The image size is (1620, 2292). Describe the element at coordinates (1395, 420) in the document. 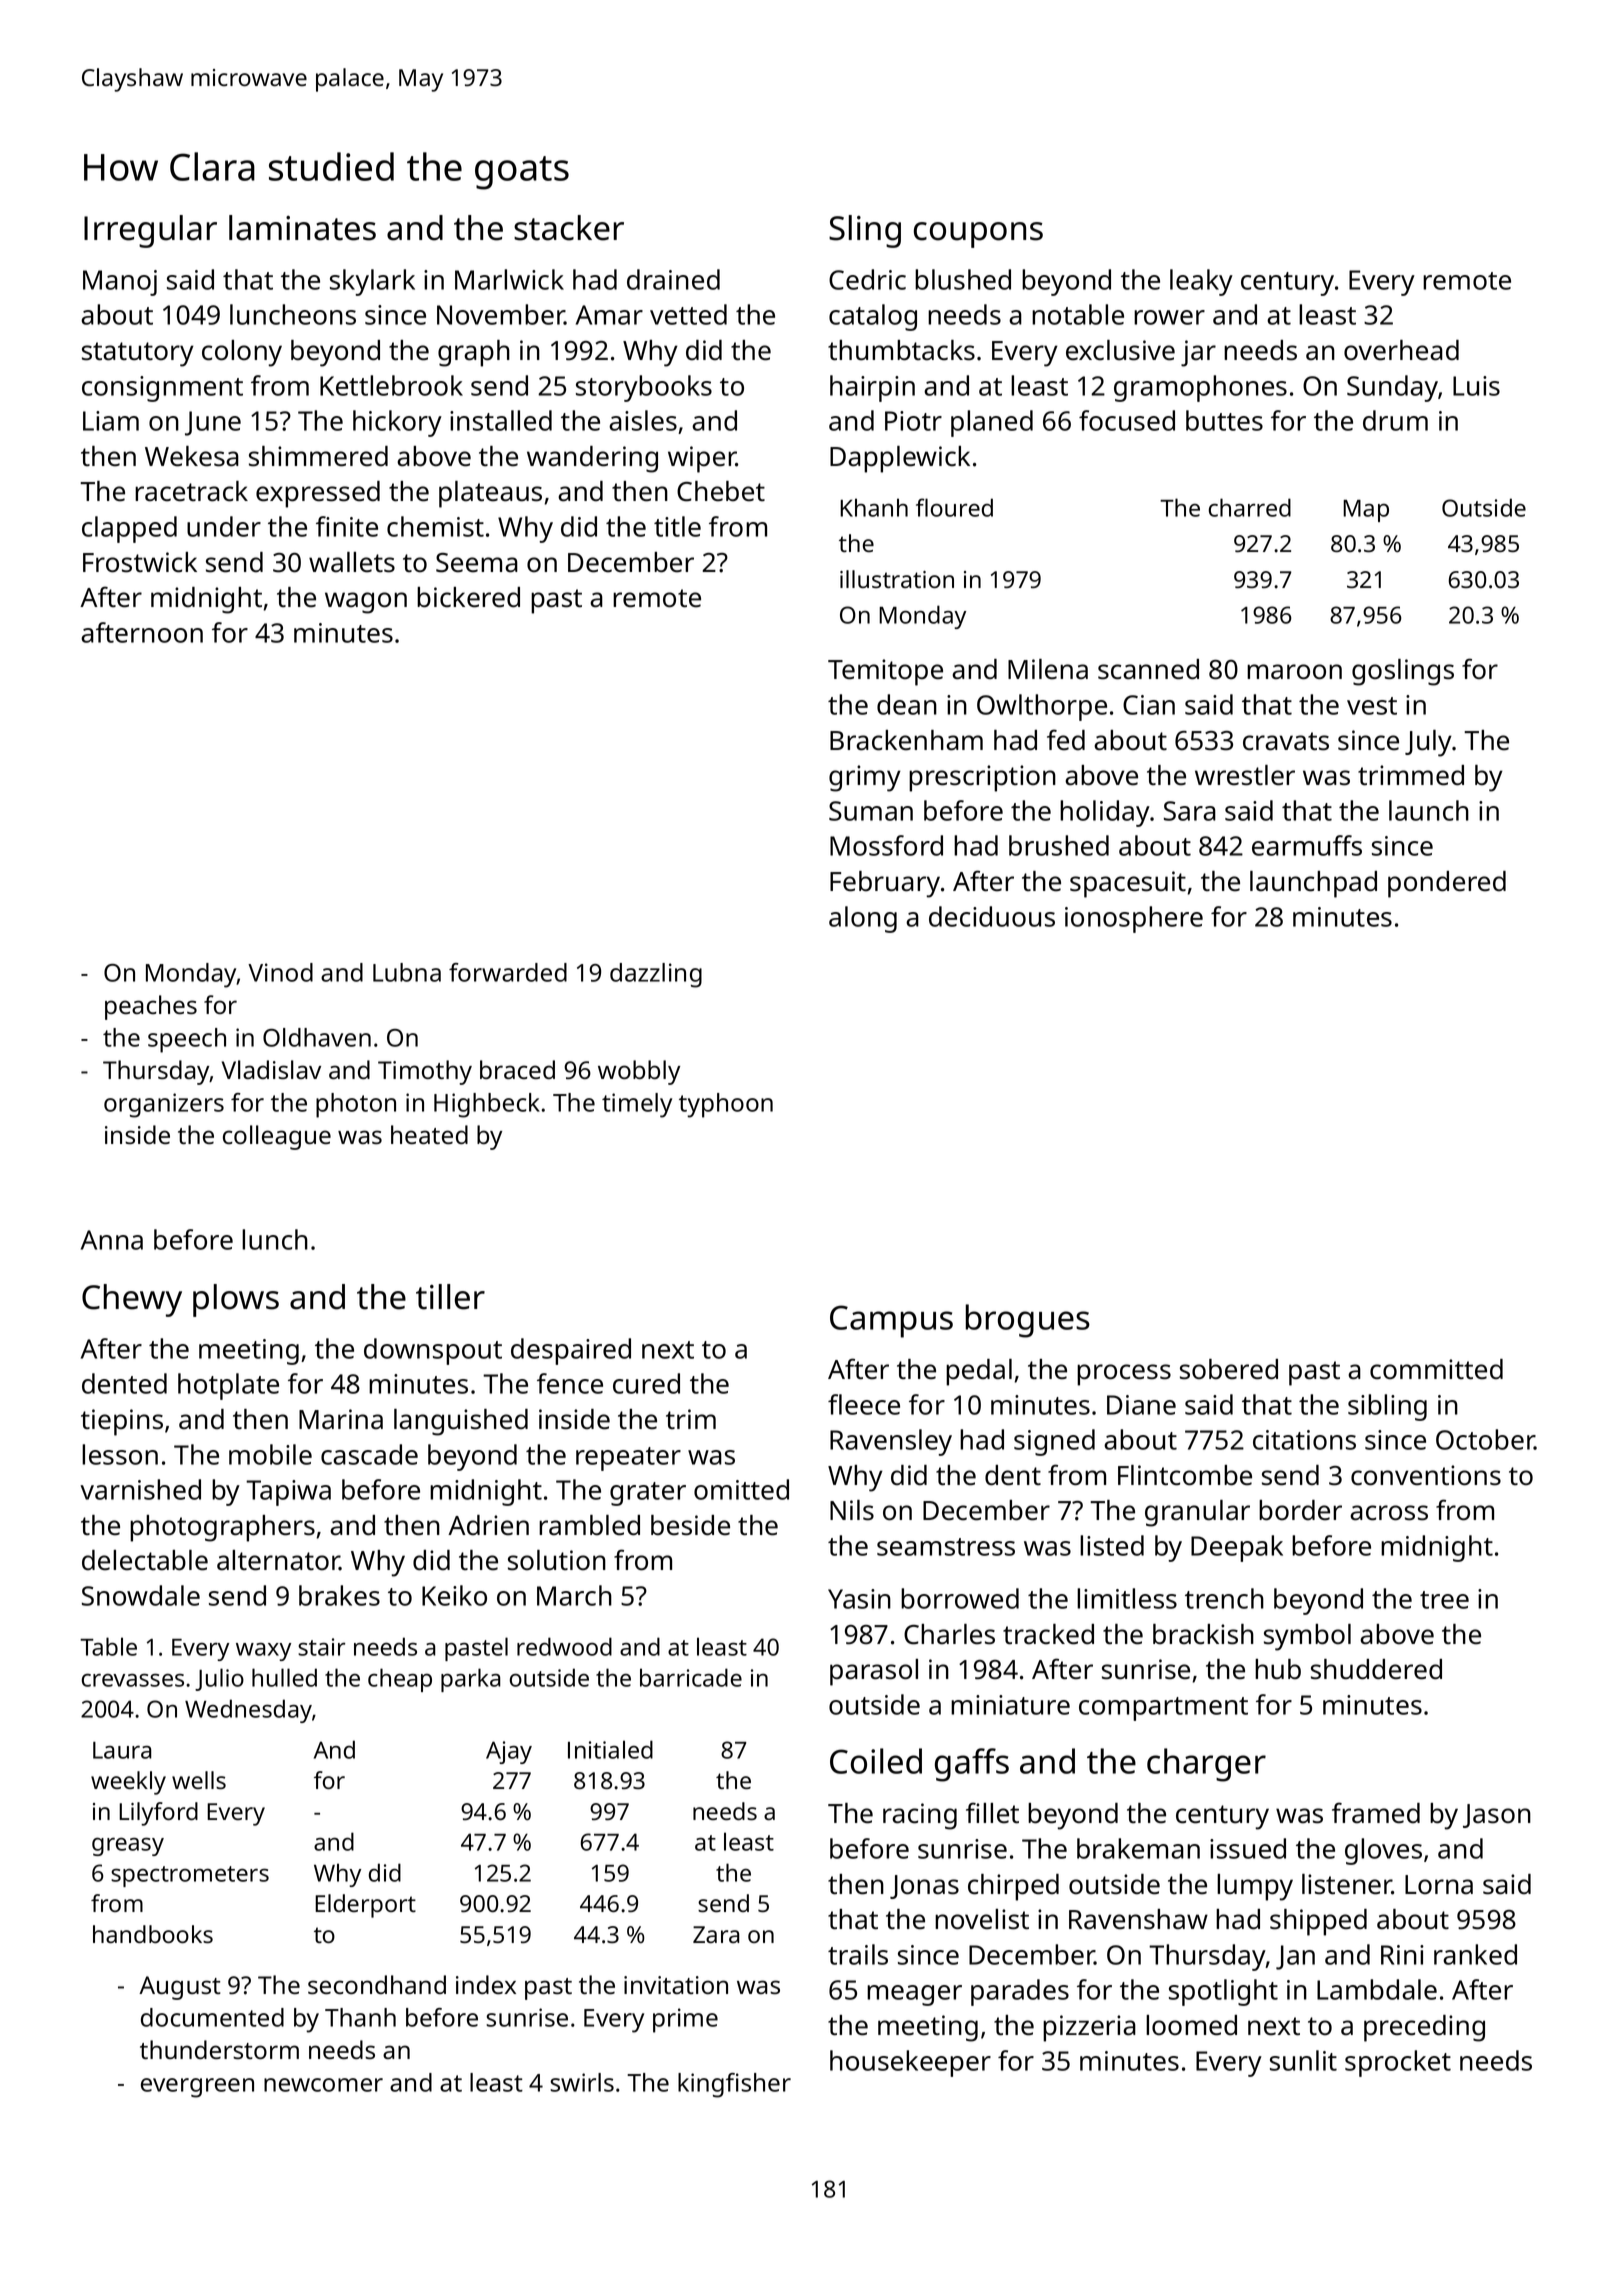

I see `drum` at that location.
